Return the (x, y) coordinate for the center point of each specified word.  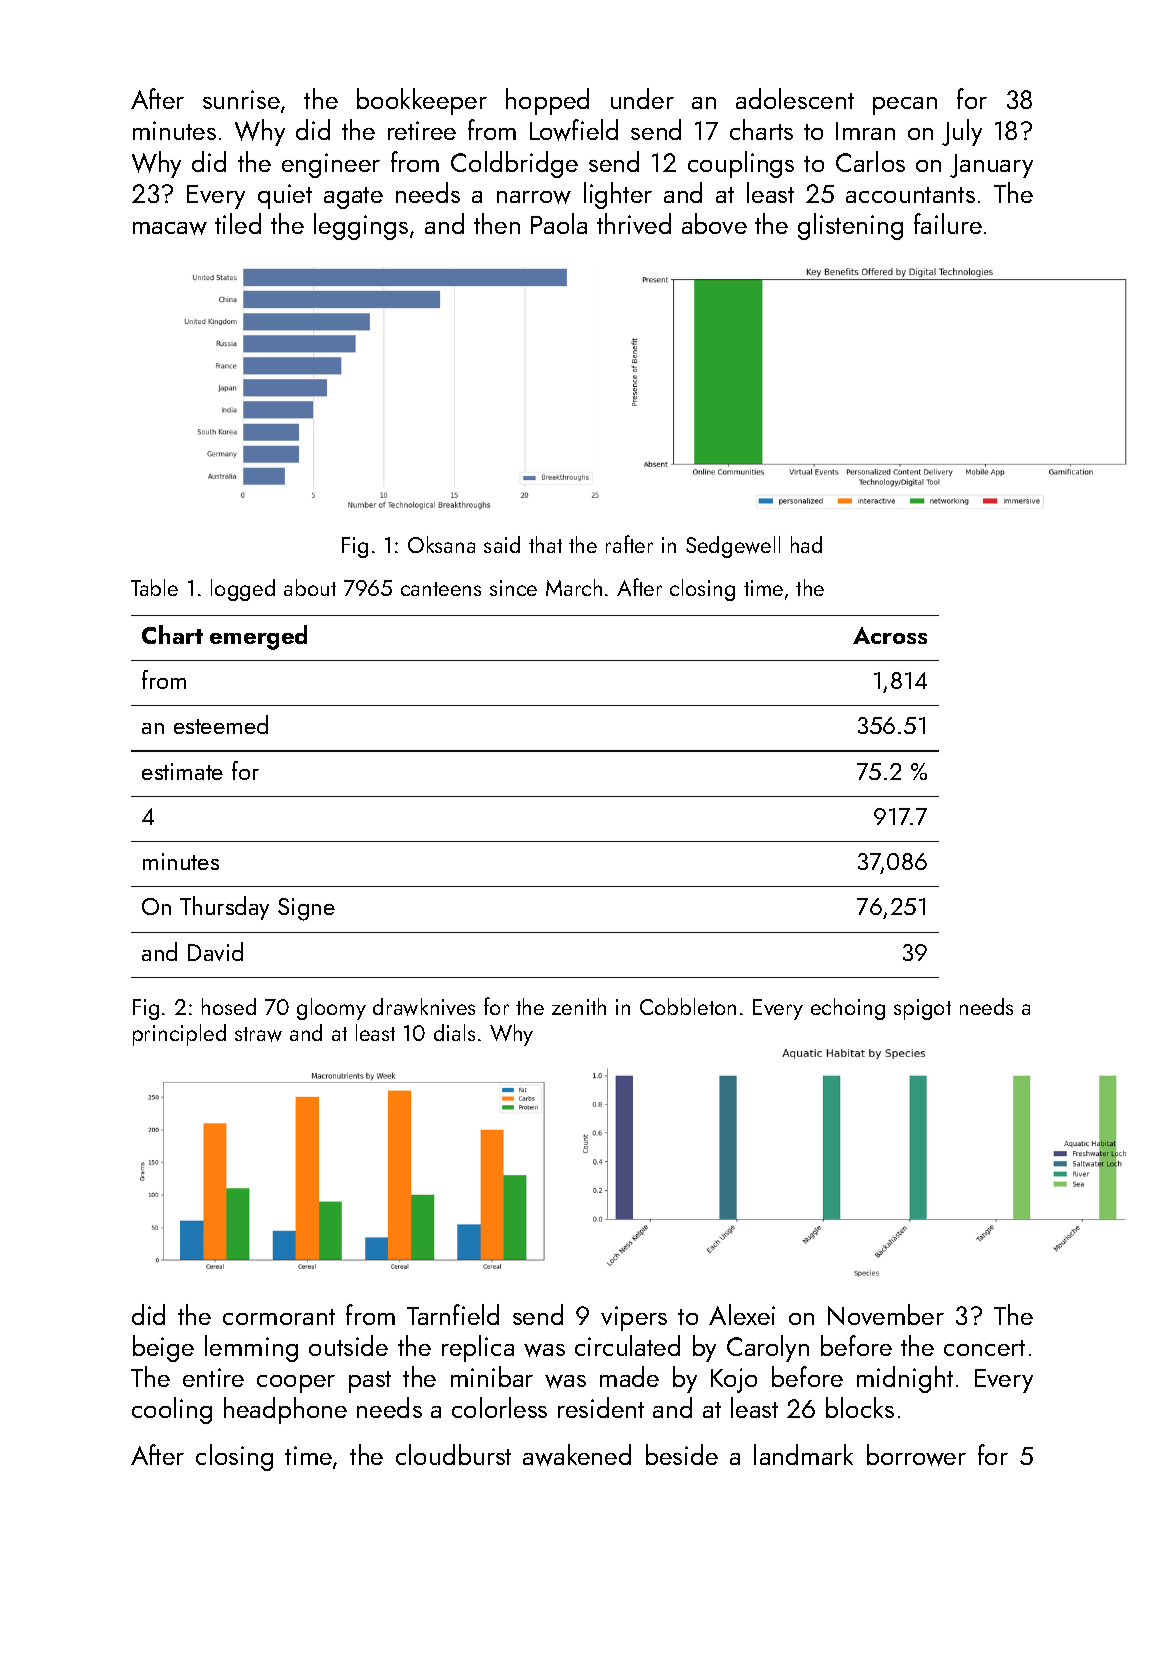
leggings (361, 226)
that (545, 544)
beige (163, 1348)
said (502, 544)
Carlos (870, 161)
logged (243, 590)
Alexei (742, 1314)
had (806, 544)
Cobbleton (688, 1006)
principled (179, 1035)
